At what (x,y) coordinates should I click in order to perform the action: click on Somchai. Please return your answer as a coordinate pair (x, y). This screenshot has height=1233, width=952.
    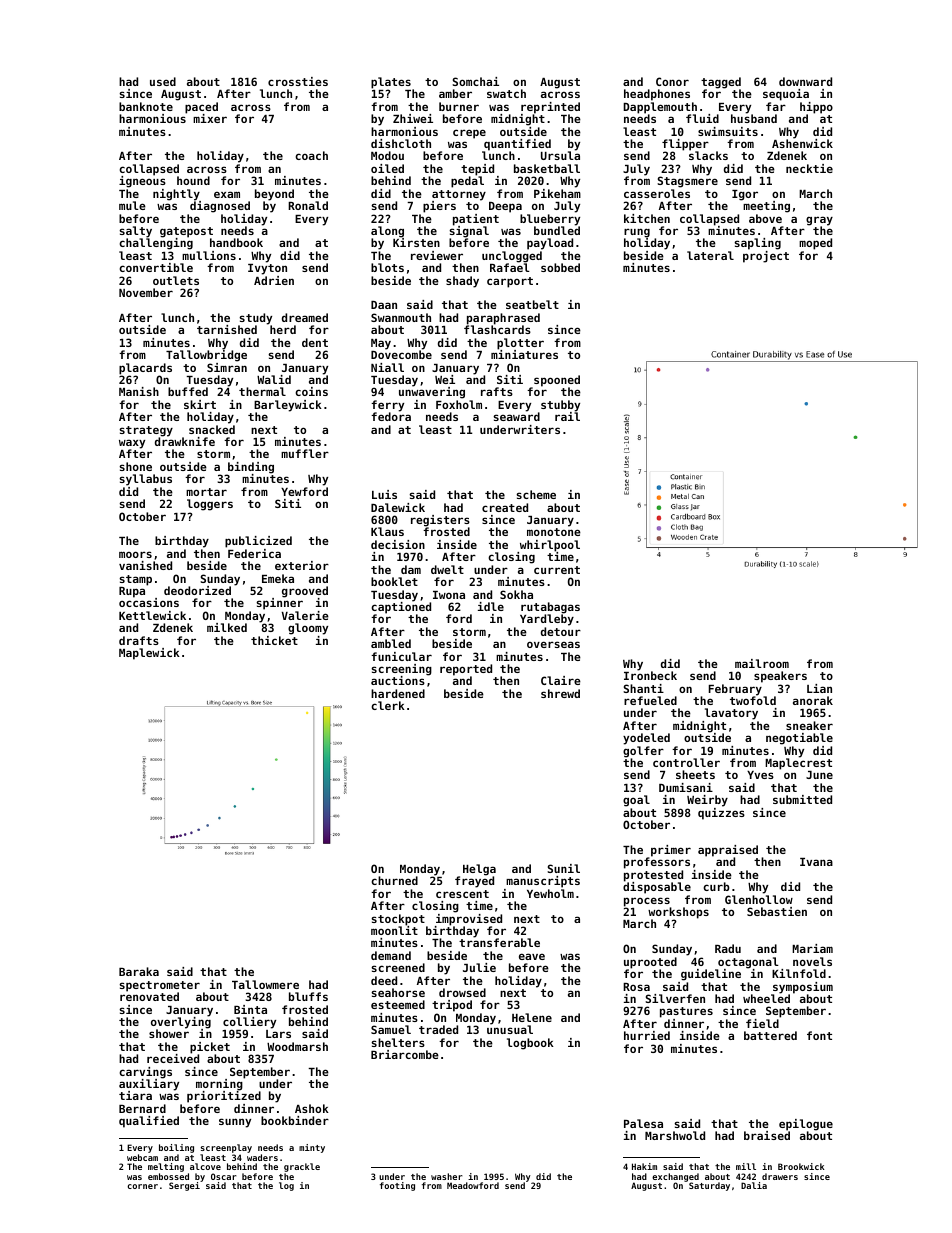
    Looking at the image, I should click on (475, 81).
